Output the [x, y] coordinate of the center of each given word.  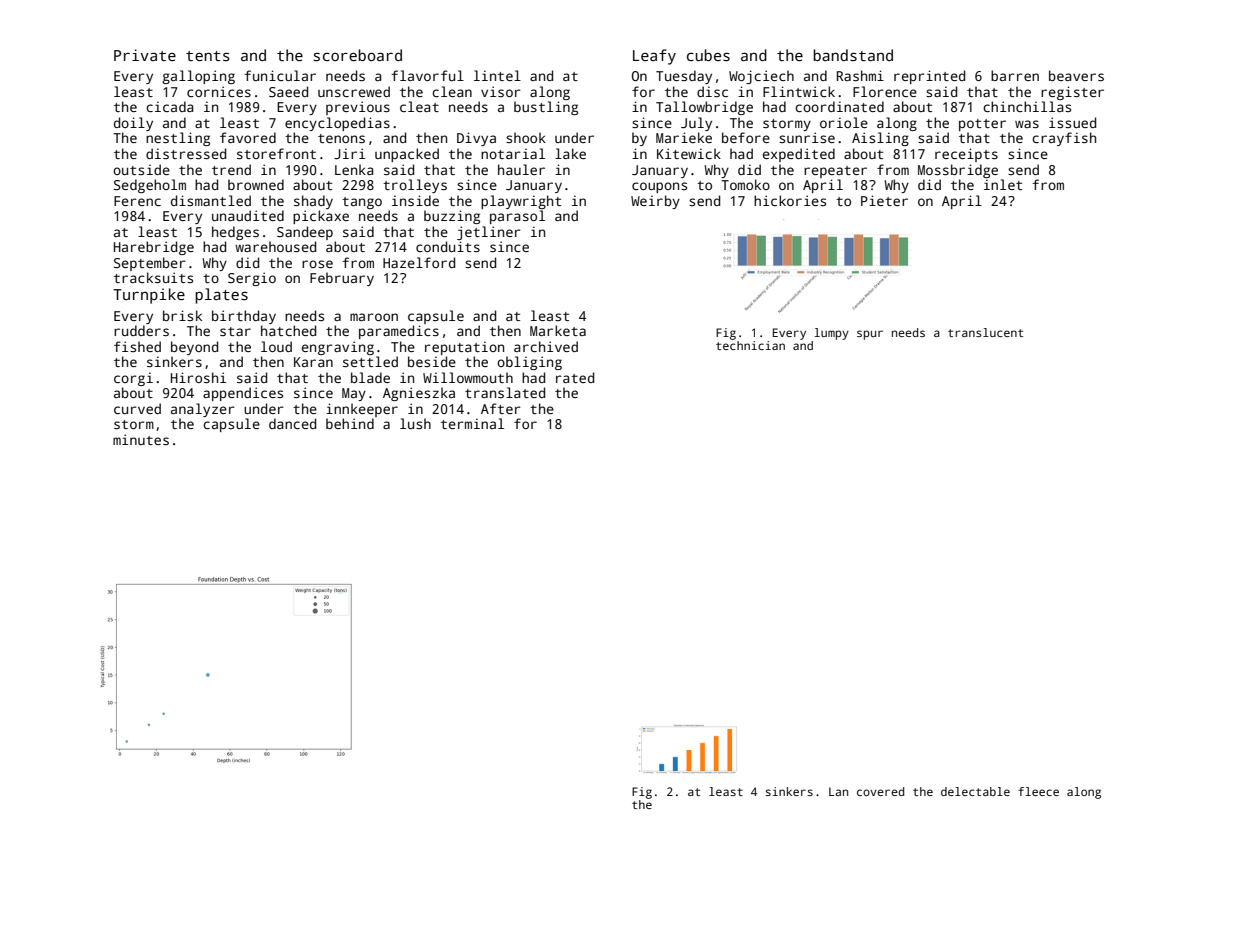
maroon [374, 317]
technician [750, 345]
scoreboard [358, 55]
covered [880, 791]
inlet [1003, 184]
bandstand [853, 55]
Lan [838, 791]
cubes [708, 55]
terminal [472, 423]
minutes [141, 439]
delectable [975, 791]
